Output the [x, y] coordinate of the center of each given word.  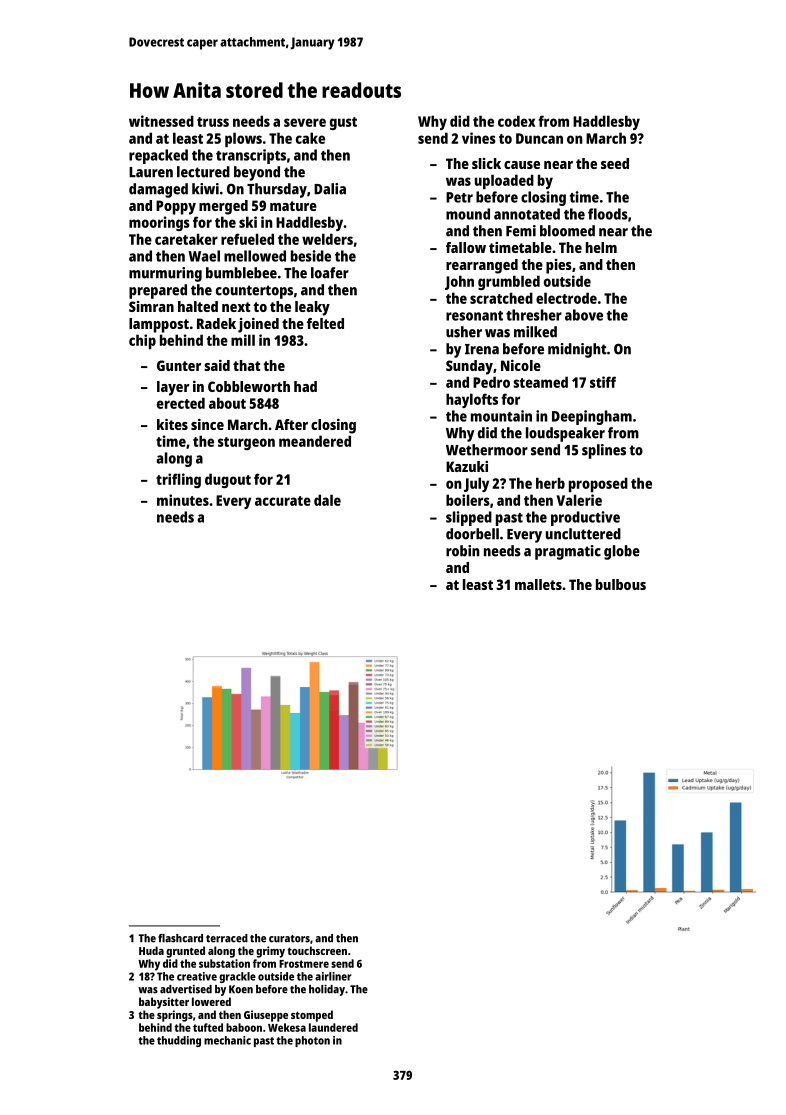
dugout [228, 480]
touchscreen [317, 950]
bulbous [621, 584]
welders [327, 239]
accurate [283, 501]
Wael [204, 256]
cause [522, 165]
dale [327, 500]
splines [604, 451]
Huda [151, 950]
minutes [183, 500]
